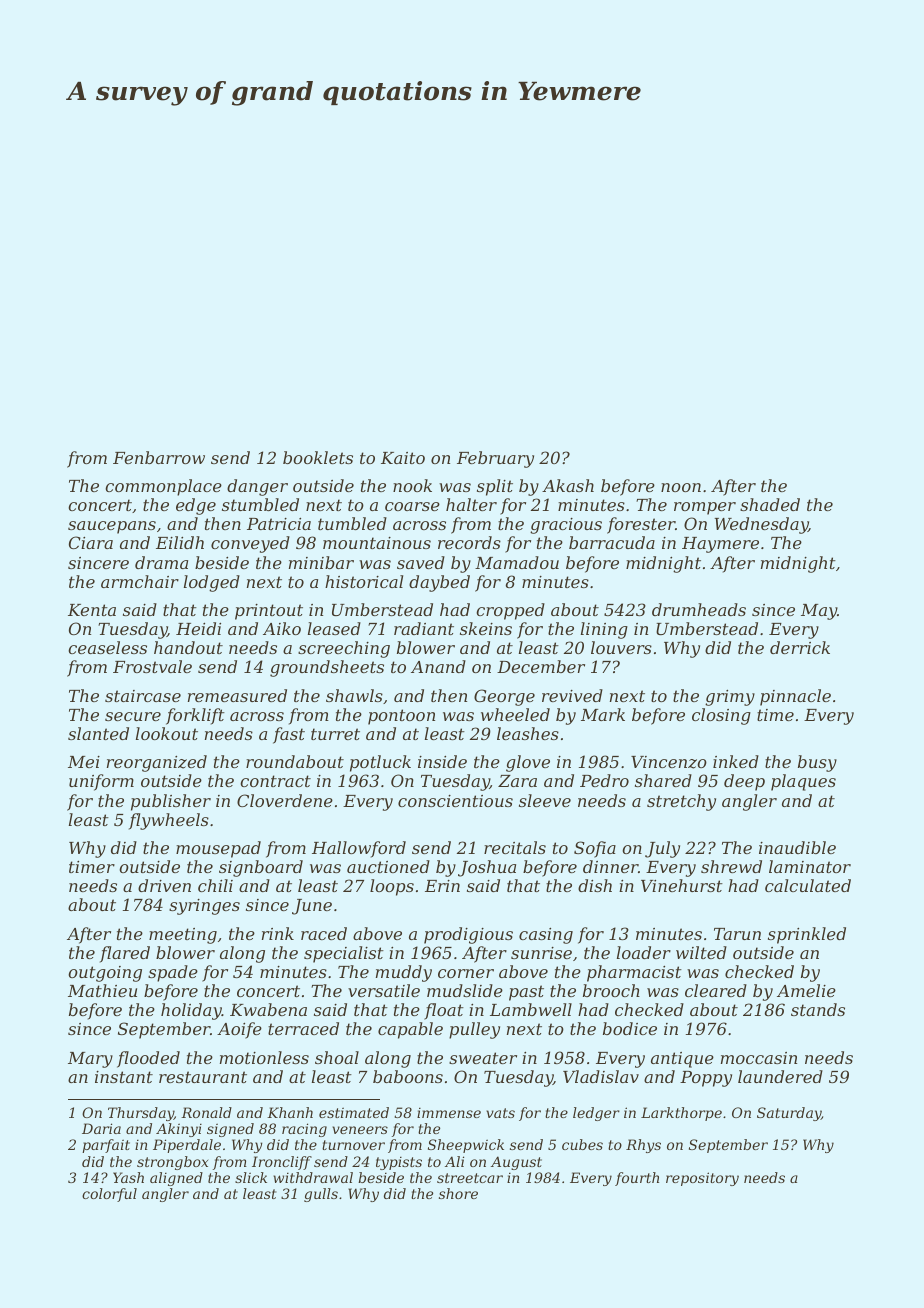 This screenshot has height=1308, width=924. Describe the element at coordinates (143, 696) in the screenshot. I see `staircase` at that location.
